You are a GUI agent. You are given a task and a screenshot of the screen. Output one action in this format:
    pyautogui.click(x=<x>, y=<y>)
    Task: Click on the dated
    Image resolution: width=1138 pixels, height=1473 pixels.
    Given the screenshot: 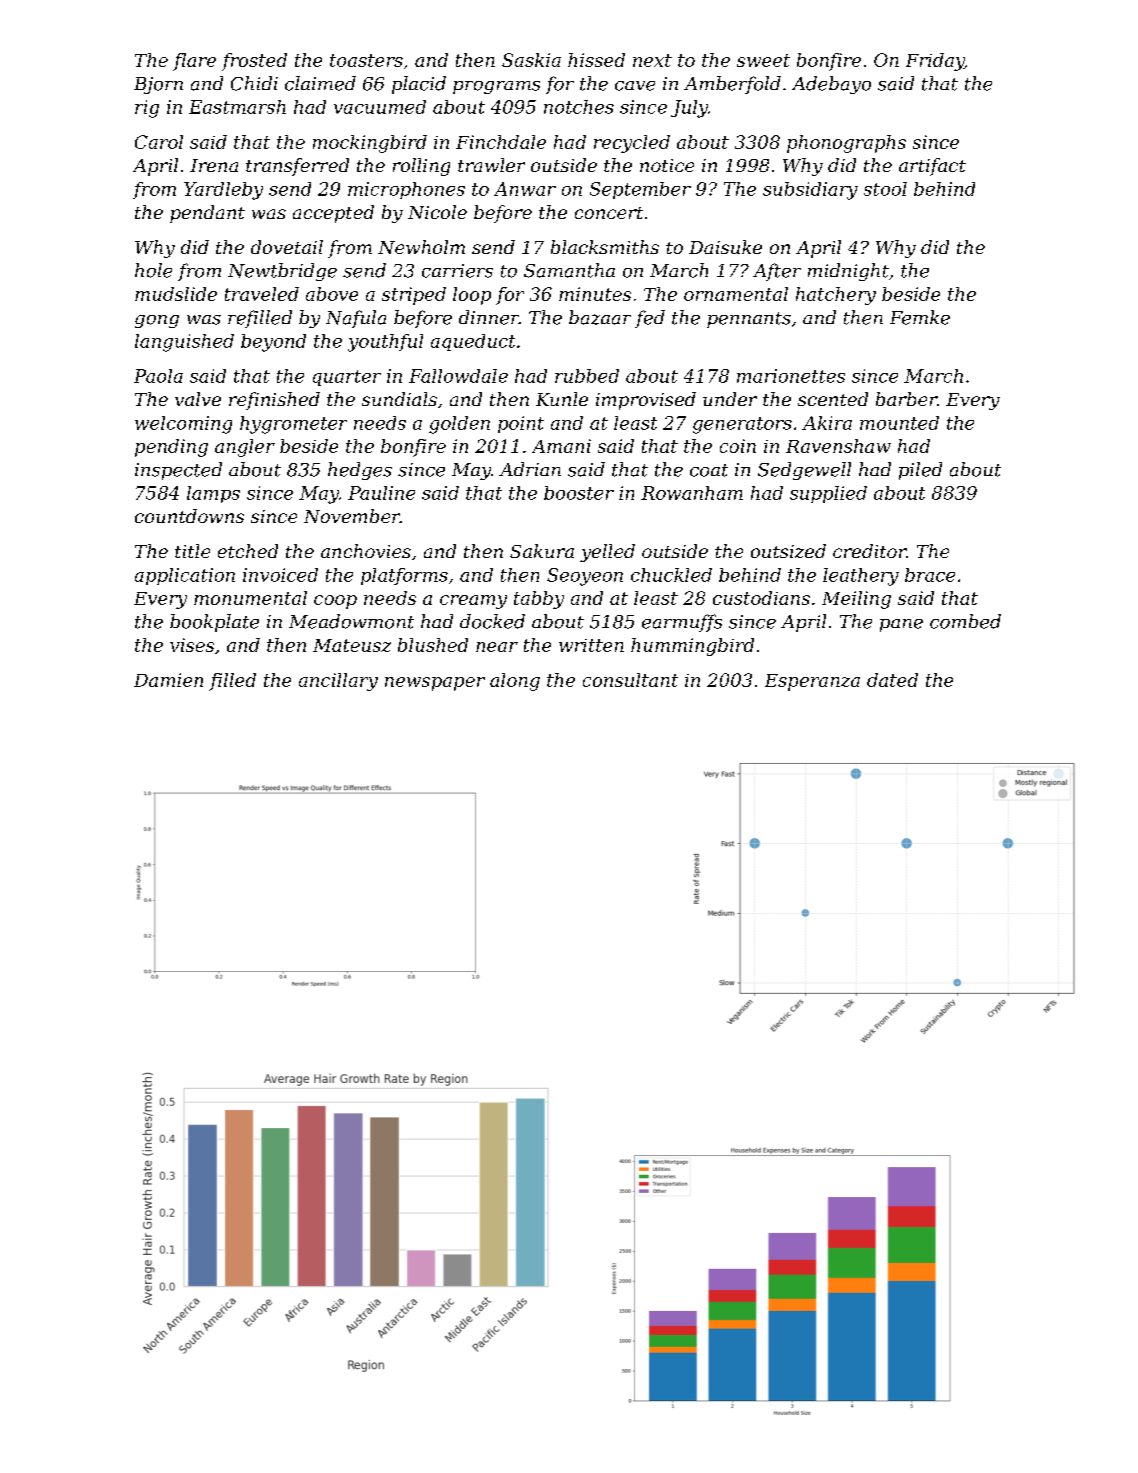 What is the action you would take?
    pyautogui.click(x=892, y=680)
